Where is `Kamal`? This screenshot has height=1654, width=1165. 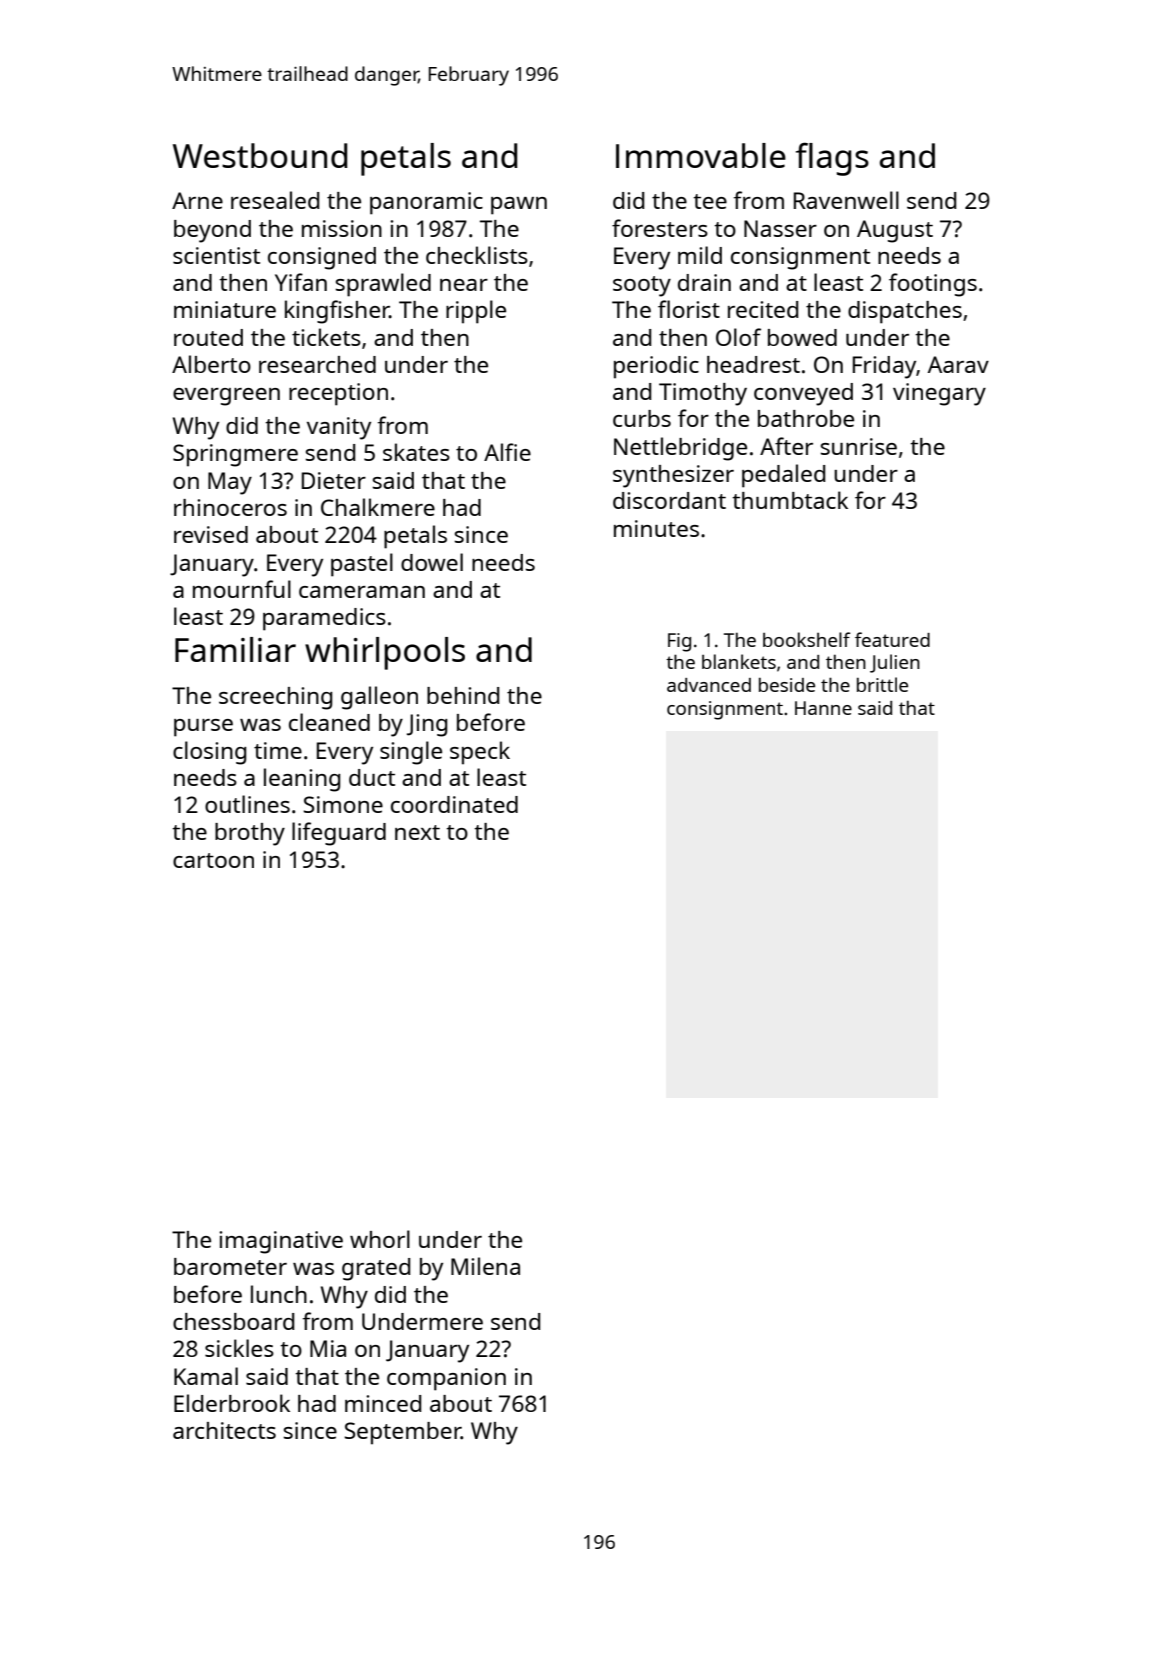 Kamal is located at coordinates (206, 1376).
